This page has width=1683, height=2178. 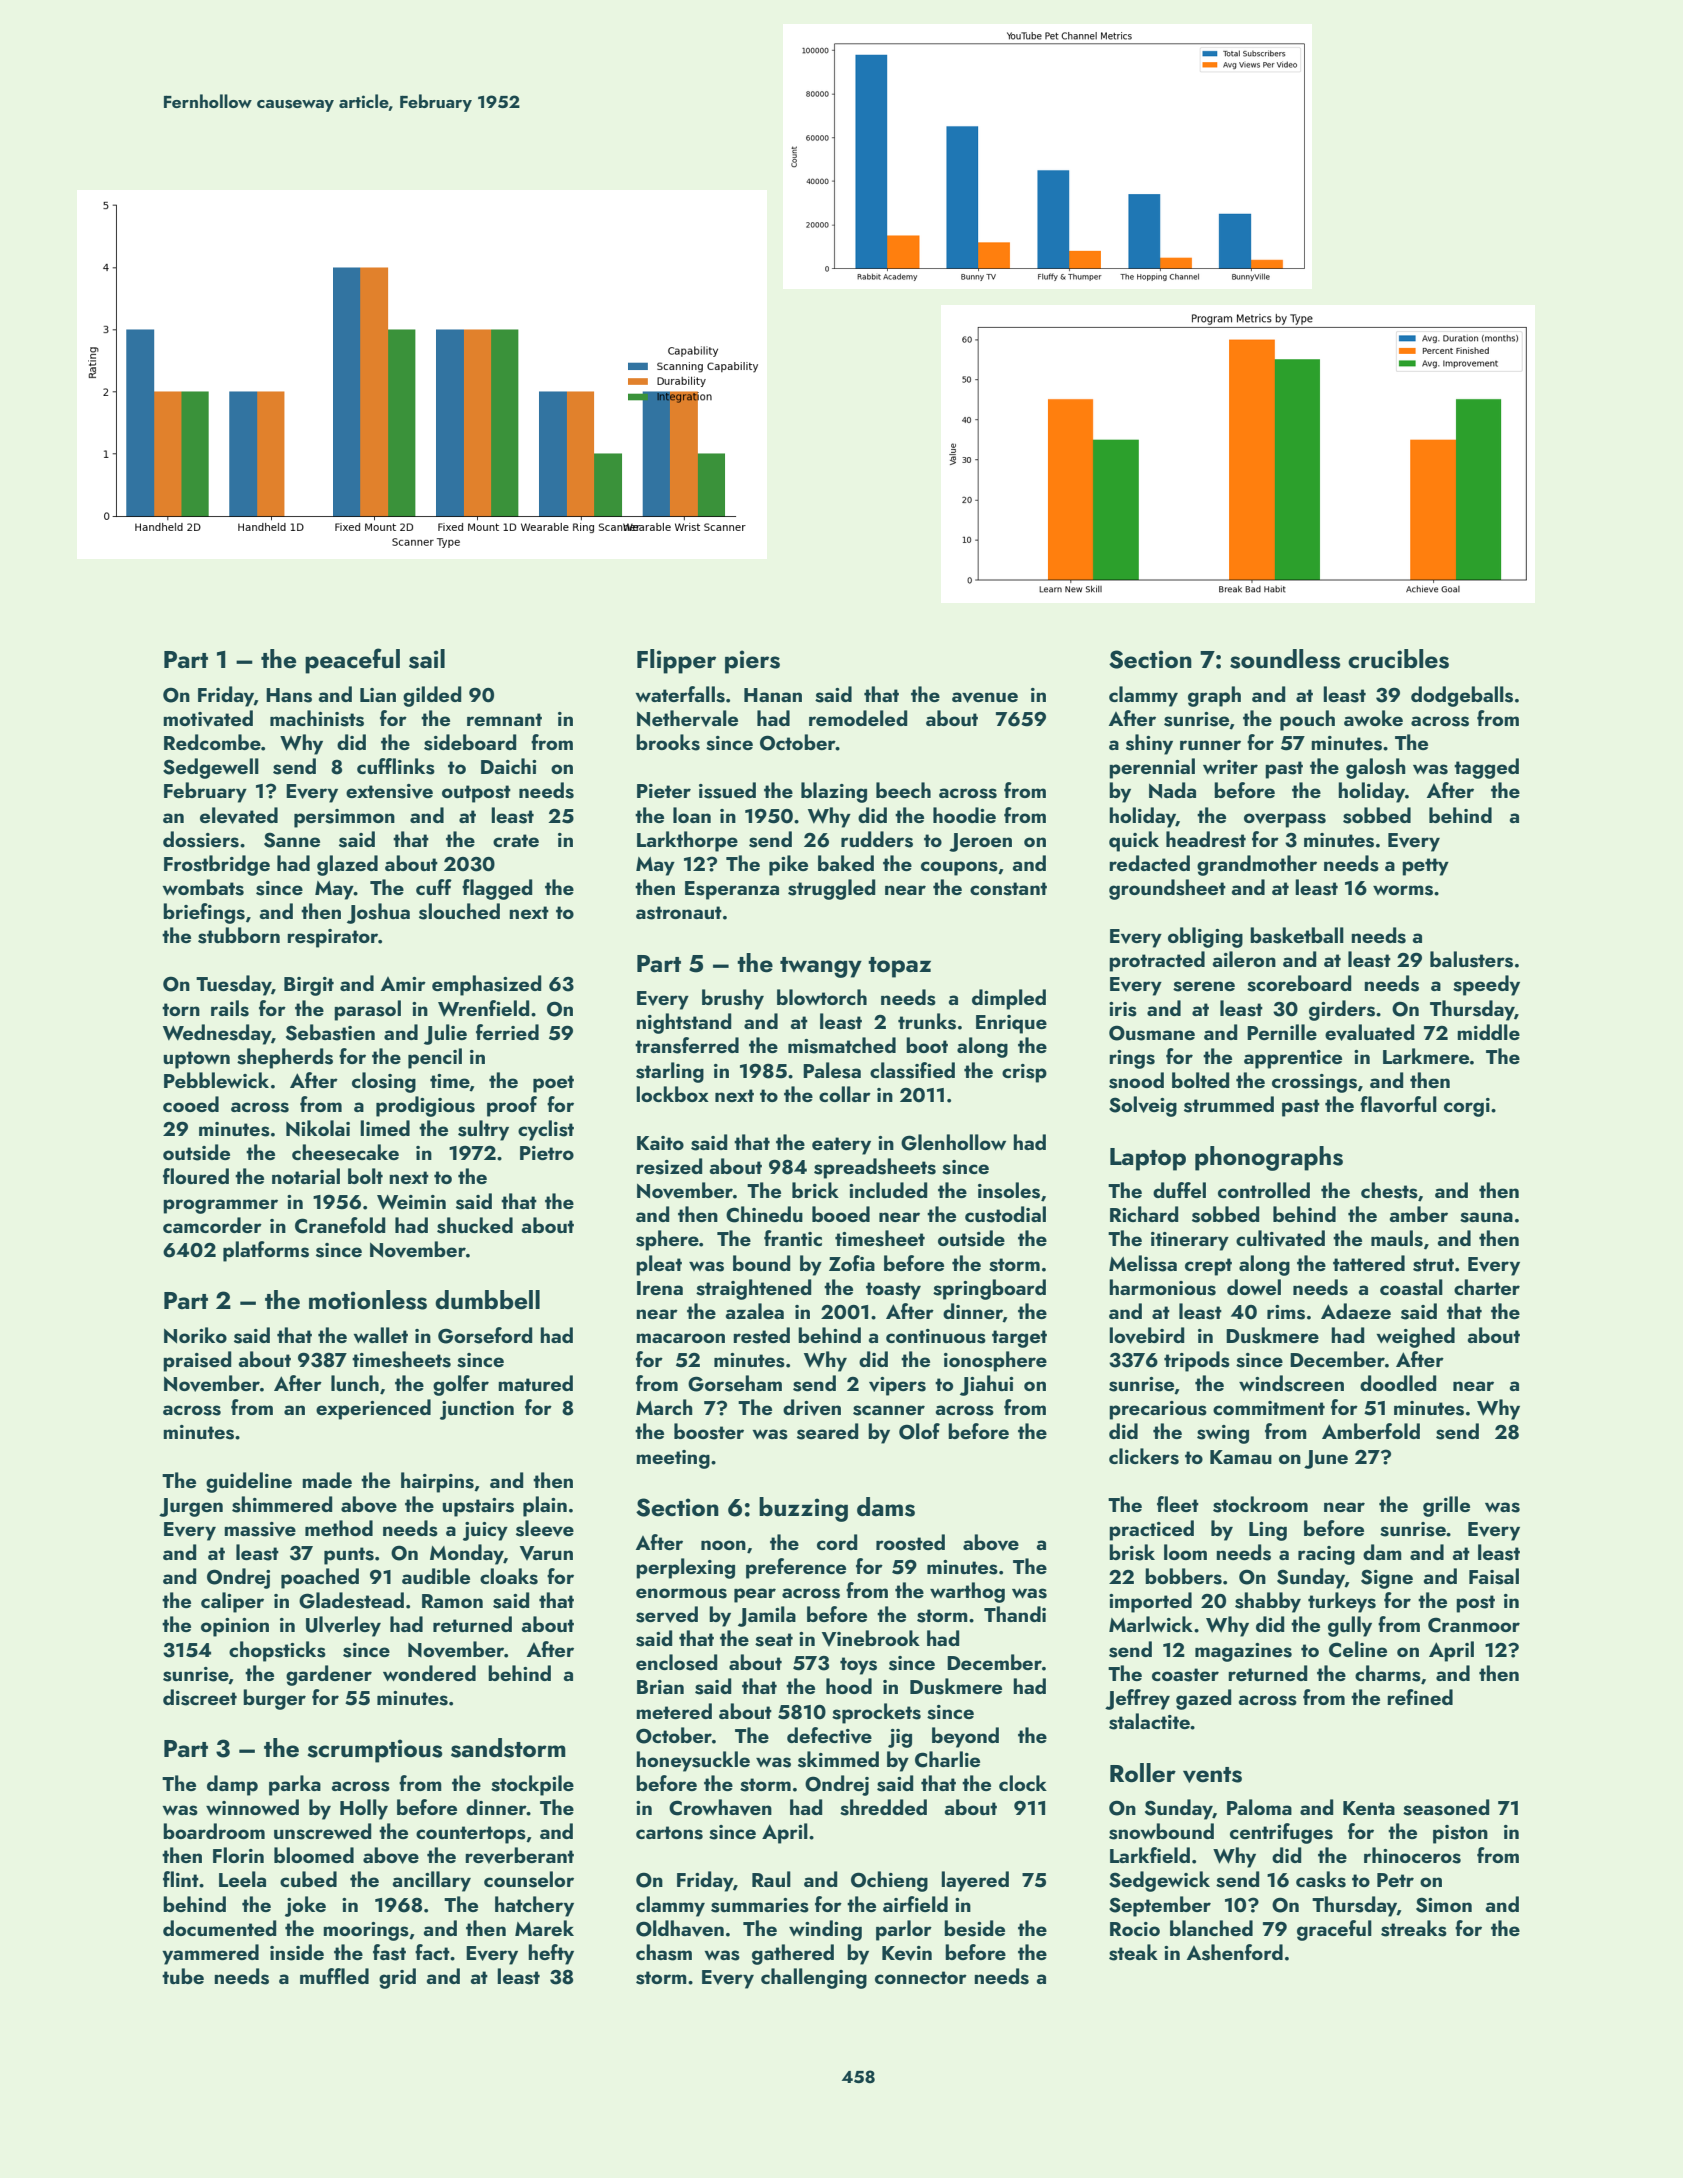 I want to click on Joshua, so click(x=378, y=913).
